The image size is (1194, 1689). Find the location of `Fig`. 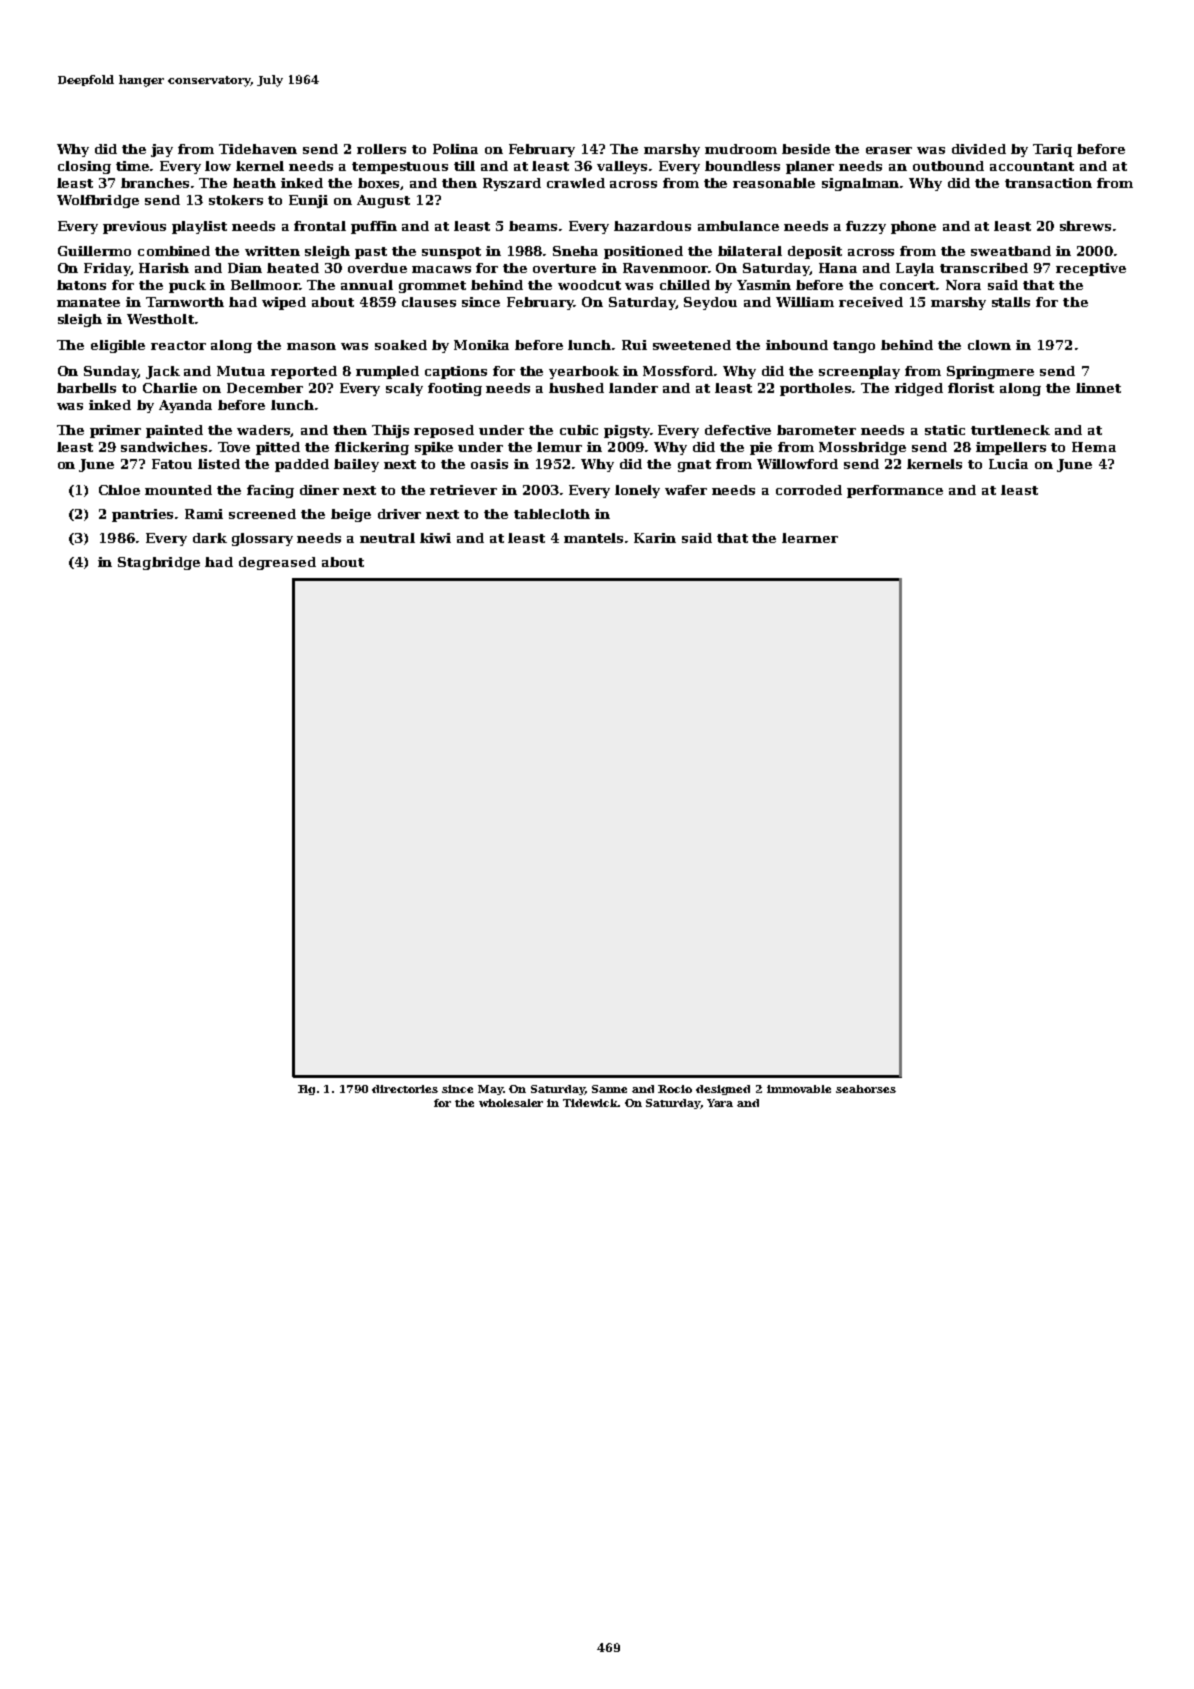

Fig is located at coordinates (306, 1090).
